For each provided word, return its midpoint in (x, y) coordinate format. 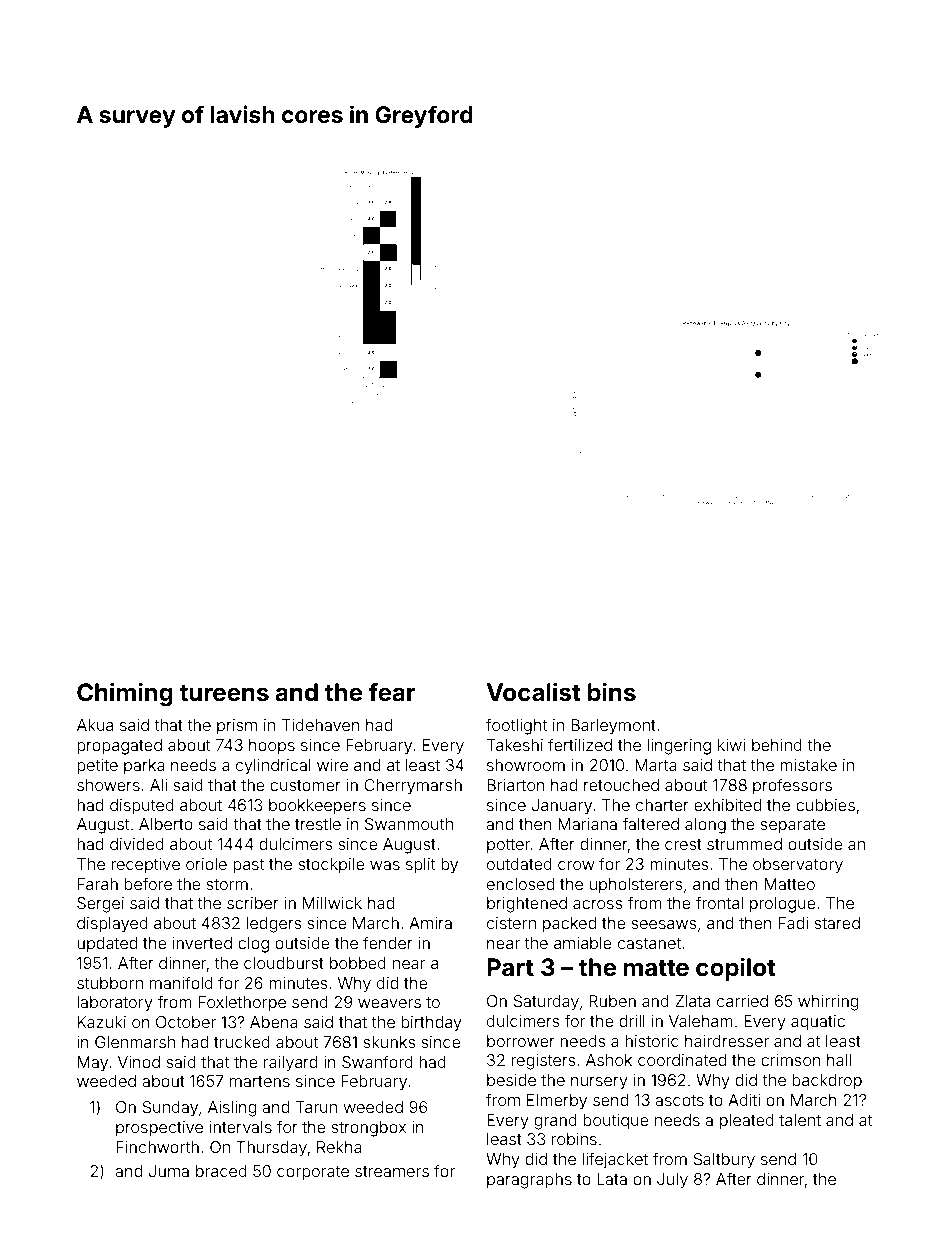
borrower (521, 1041)
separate (792, 826)
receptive (145, 865)
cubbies (825, 805)
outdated (519, 864)
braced (221, 1171)
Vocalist (534, 692)
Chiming (125, 694)
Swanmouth (409, 824)
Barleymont (613, 727)
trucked (242, 1042)
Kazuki (102, 1022)
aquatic (818, 1023)
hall (839, 1060)
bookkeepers (317, 807)
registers (544, 1062)
